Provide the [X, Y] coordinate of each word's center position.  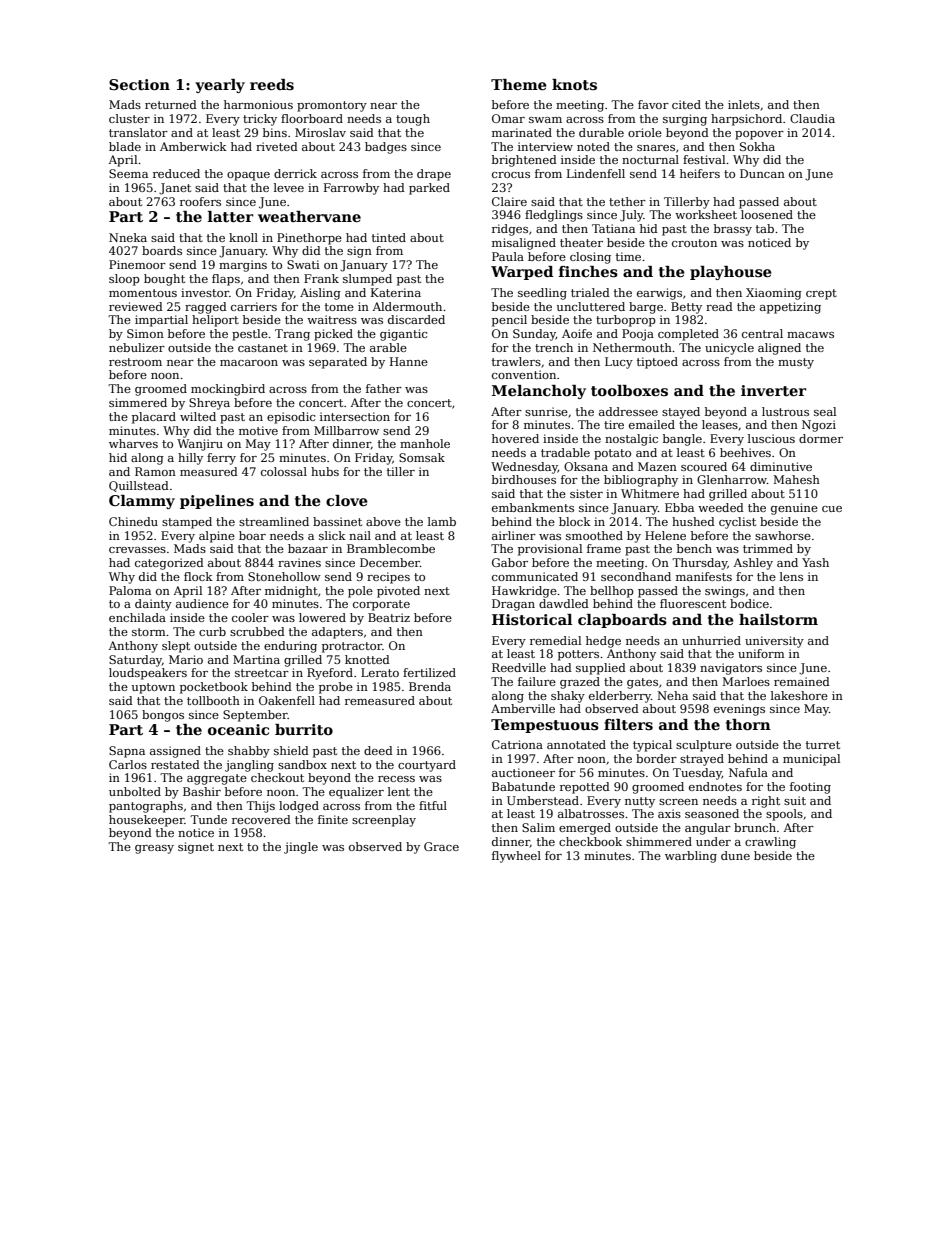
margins [243, 266]
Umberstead [543, 800]
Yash [815, 562]
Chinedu [133, 521]
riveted [277, 146]
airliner [514, 535]
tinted [389, 237]
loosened [767, 214]
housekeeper [146, 821]
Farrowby [351, 189]
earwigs [659, 294]
